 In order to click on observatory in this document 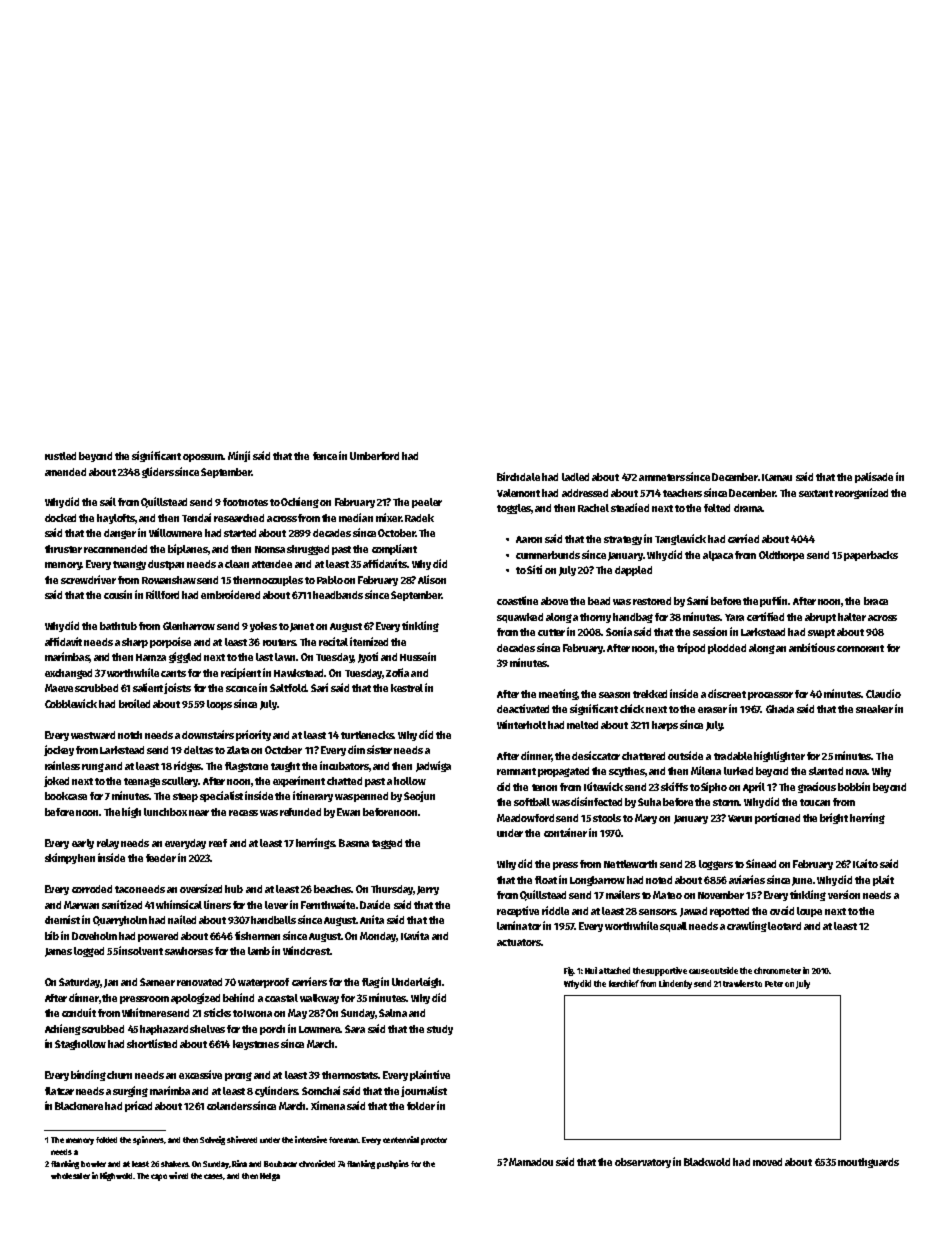, I will do `click(643, 1163)`.
